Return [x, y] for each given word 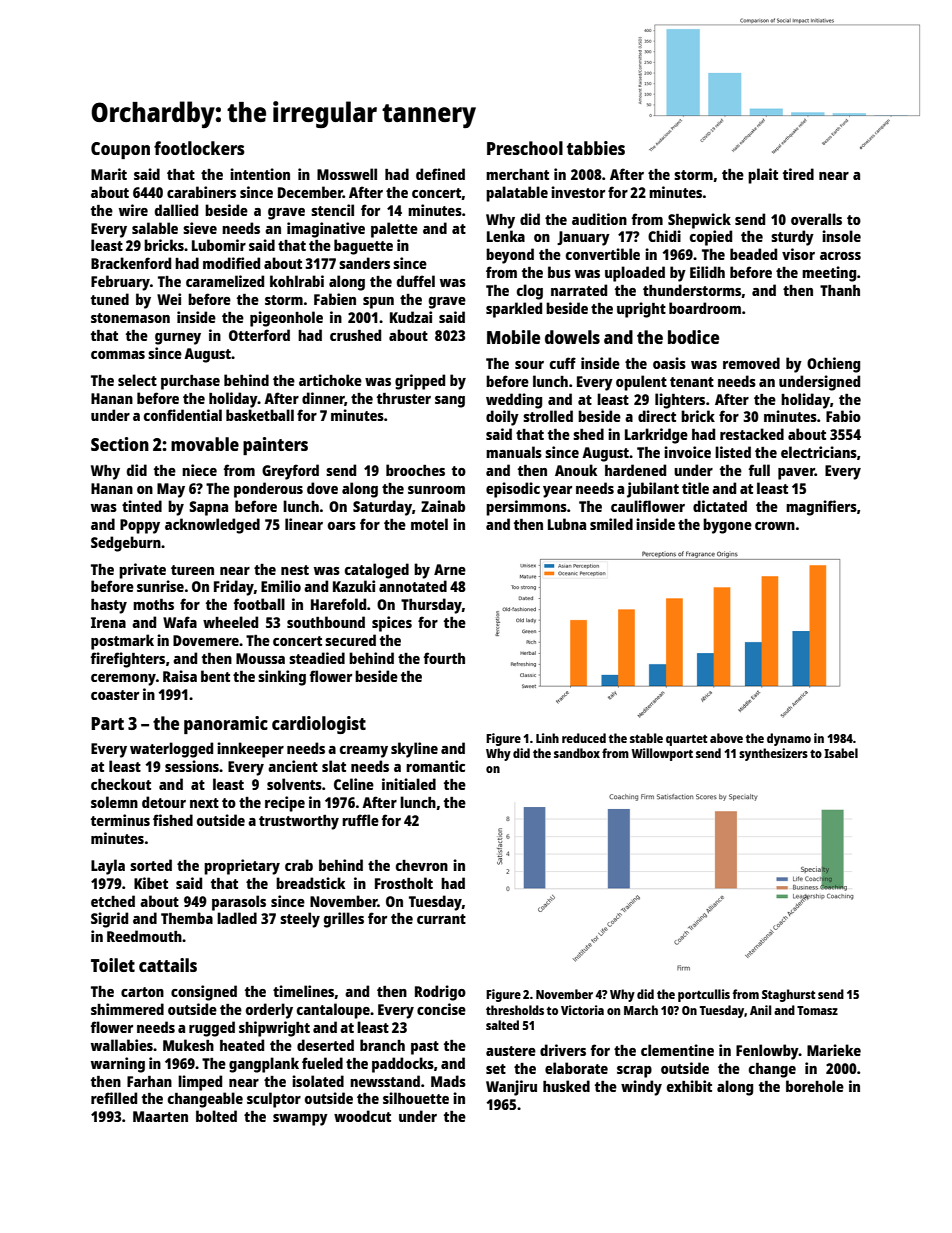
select [137, 380]
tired [798, 174]
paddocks [403, 1065]
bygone [727, 526]
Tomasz [817, 1010]
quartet [686, 740]
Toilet [113, 965]
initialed [409, 784]
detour [164, 802]
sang [450, 402]
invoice [687, 452]
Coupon [120, 150]
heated [242, 1045]
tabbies [596, 148]
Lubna [567, 524]
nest [295, 570]
